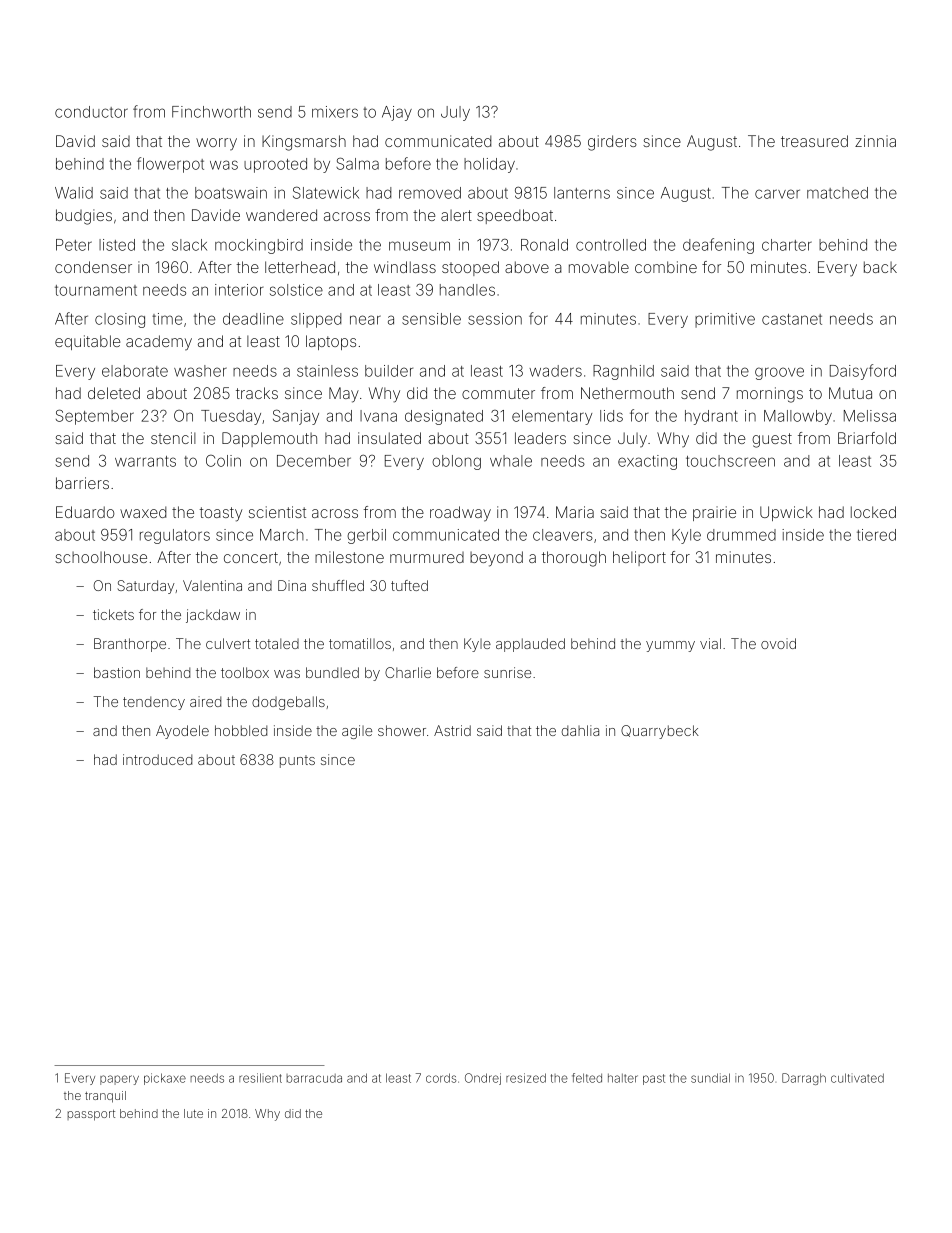  Describe the element at coordinates (857, 1078) in the screenshot. I see `cultivated` at that location.
